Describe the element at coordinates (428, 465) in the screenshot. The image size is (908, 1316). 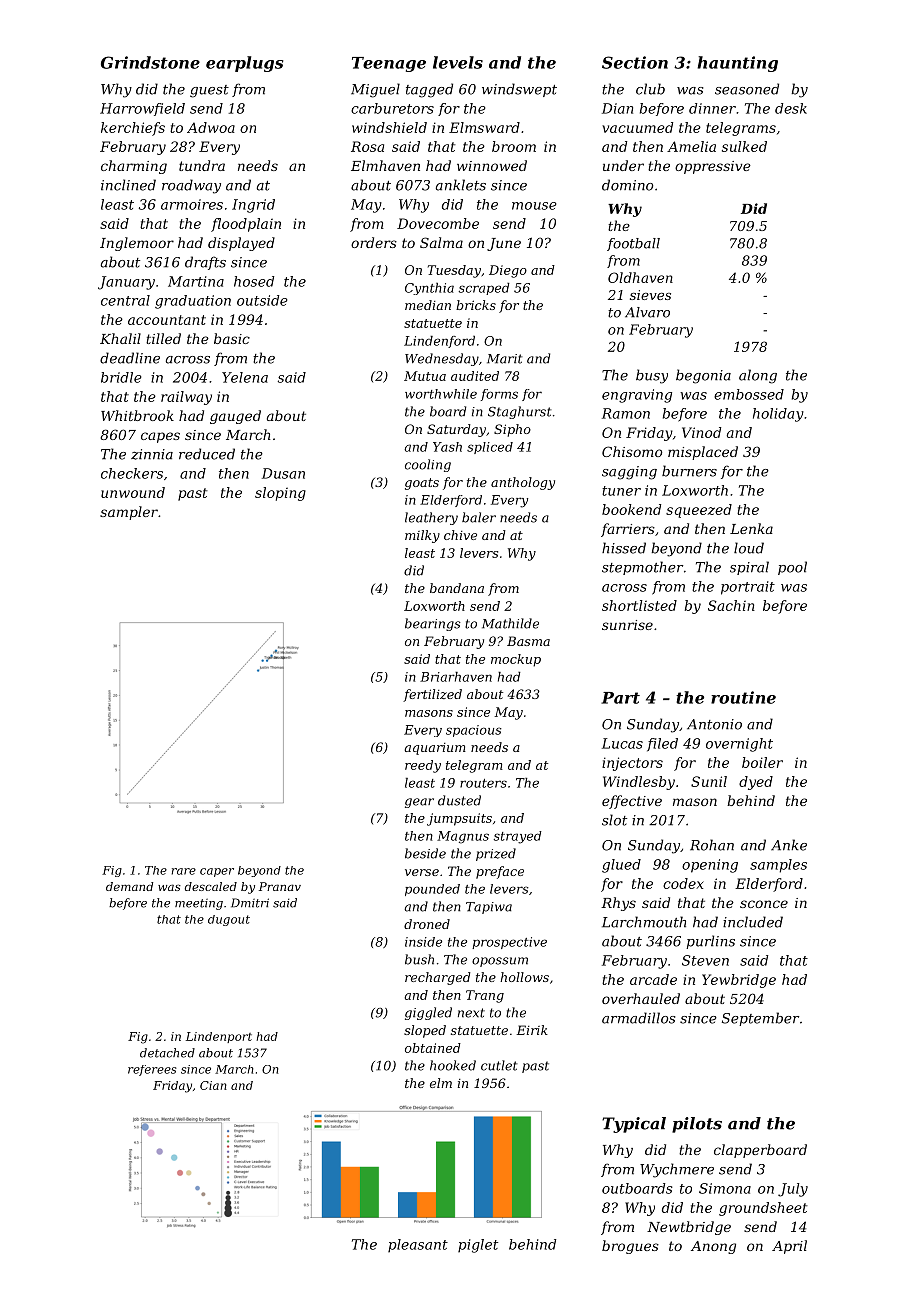
I see `cooling` at that location.
